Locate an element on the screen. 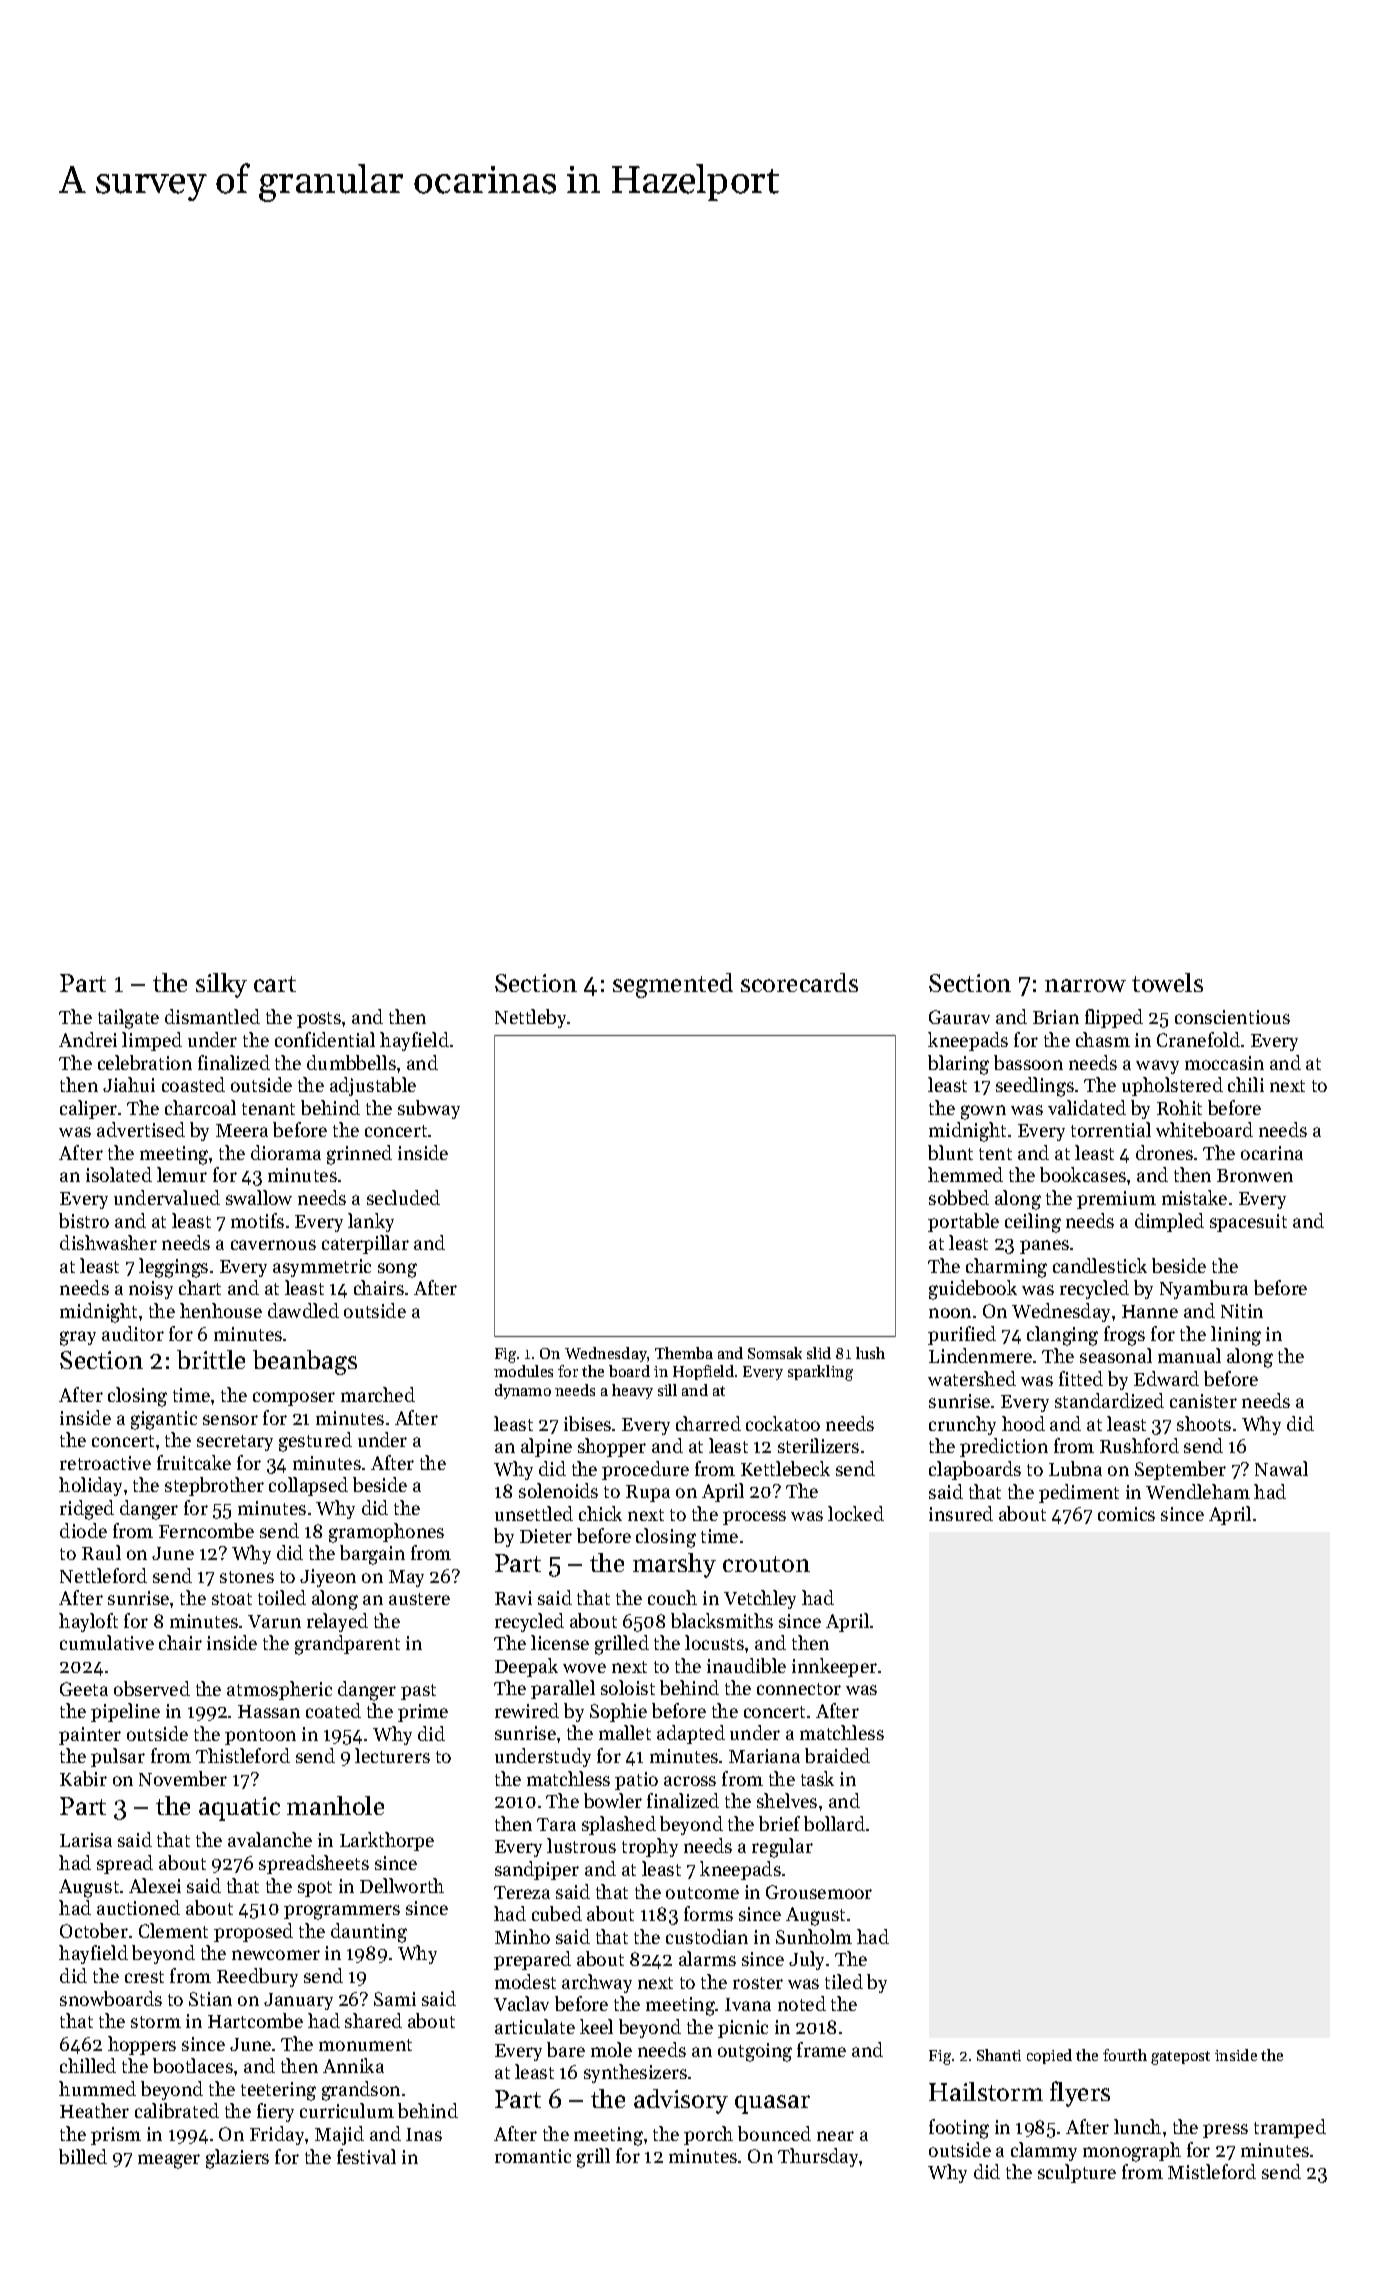 This screenshot has height=2289, width=1390. towels is located at coordinates (1167, 982).
